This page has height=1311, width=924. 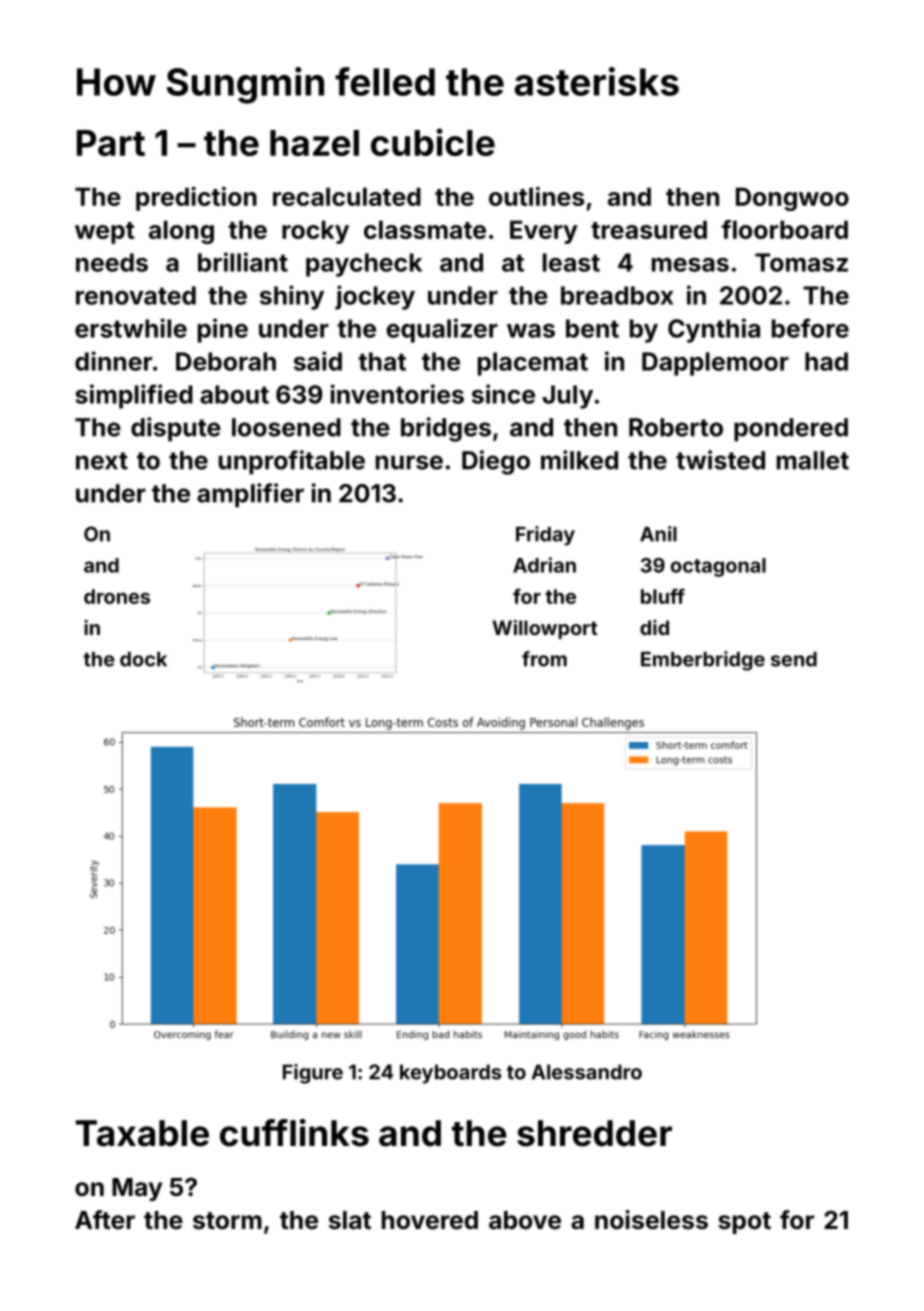 I want to click on Willowport, so click(x=545, y=629).
